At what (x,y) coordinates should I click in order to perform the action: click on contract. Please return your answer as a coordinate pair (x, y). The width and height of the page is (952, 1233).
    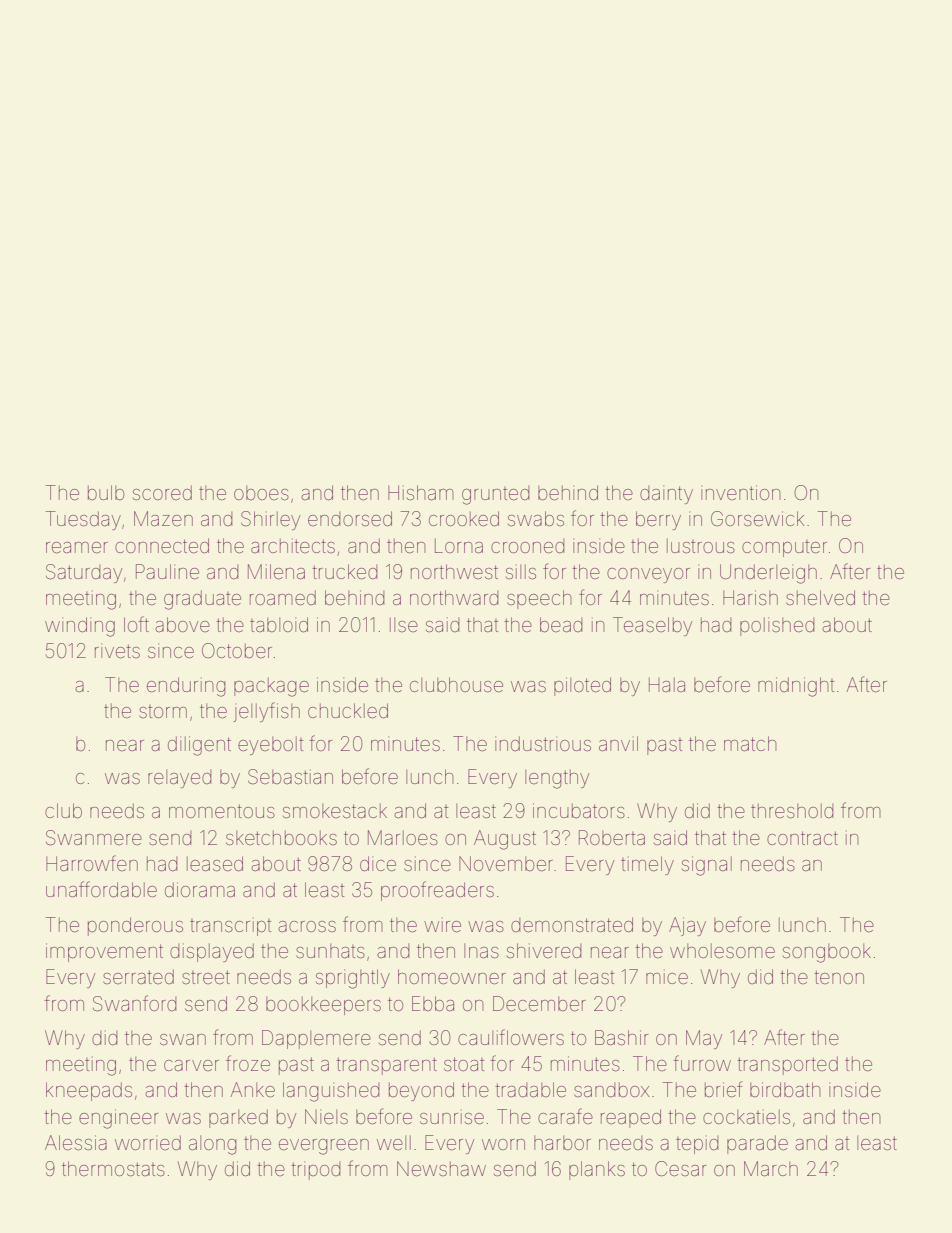
    Looking at the image, I should click on (802, 838).
